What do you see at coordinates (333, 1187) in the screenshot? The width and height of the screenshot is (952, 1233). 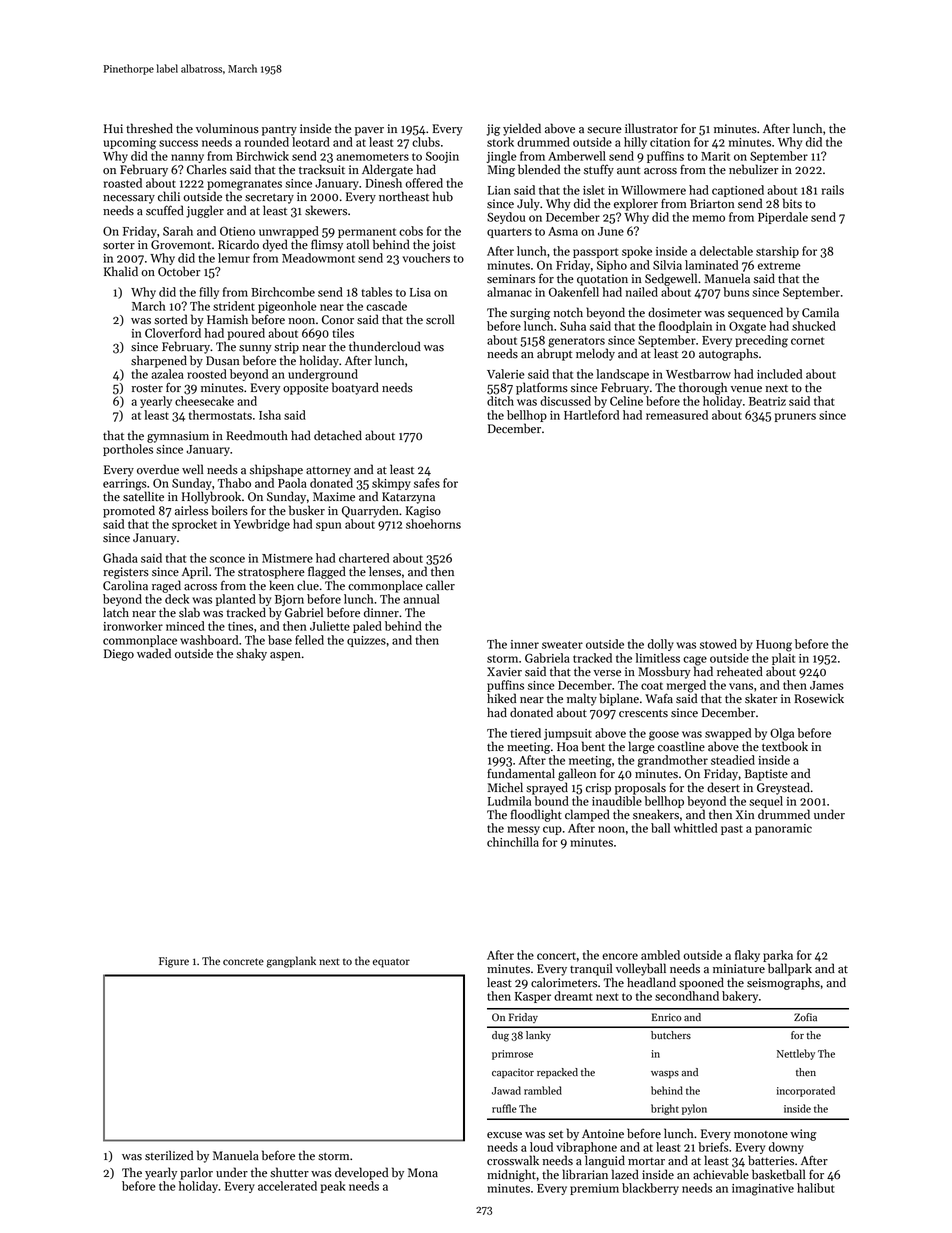 I see `peak` at bounding box center [333, 1187].
